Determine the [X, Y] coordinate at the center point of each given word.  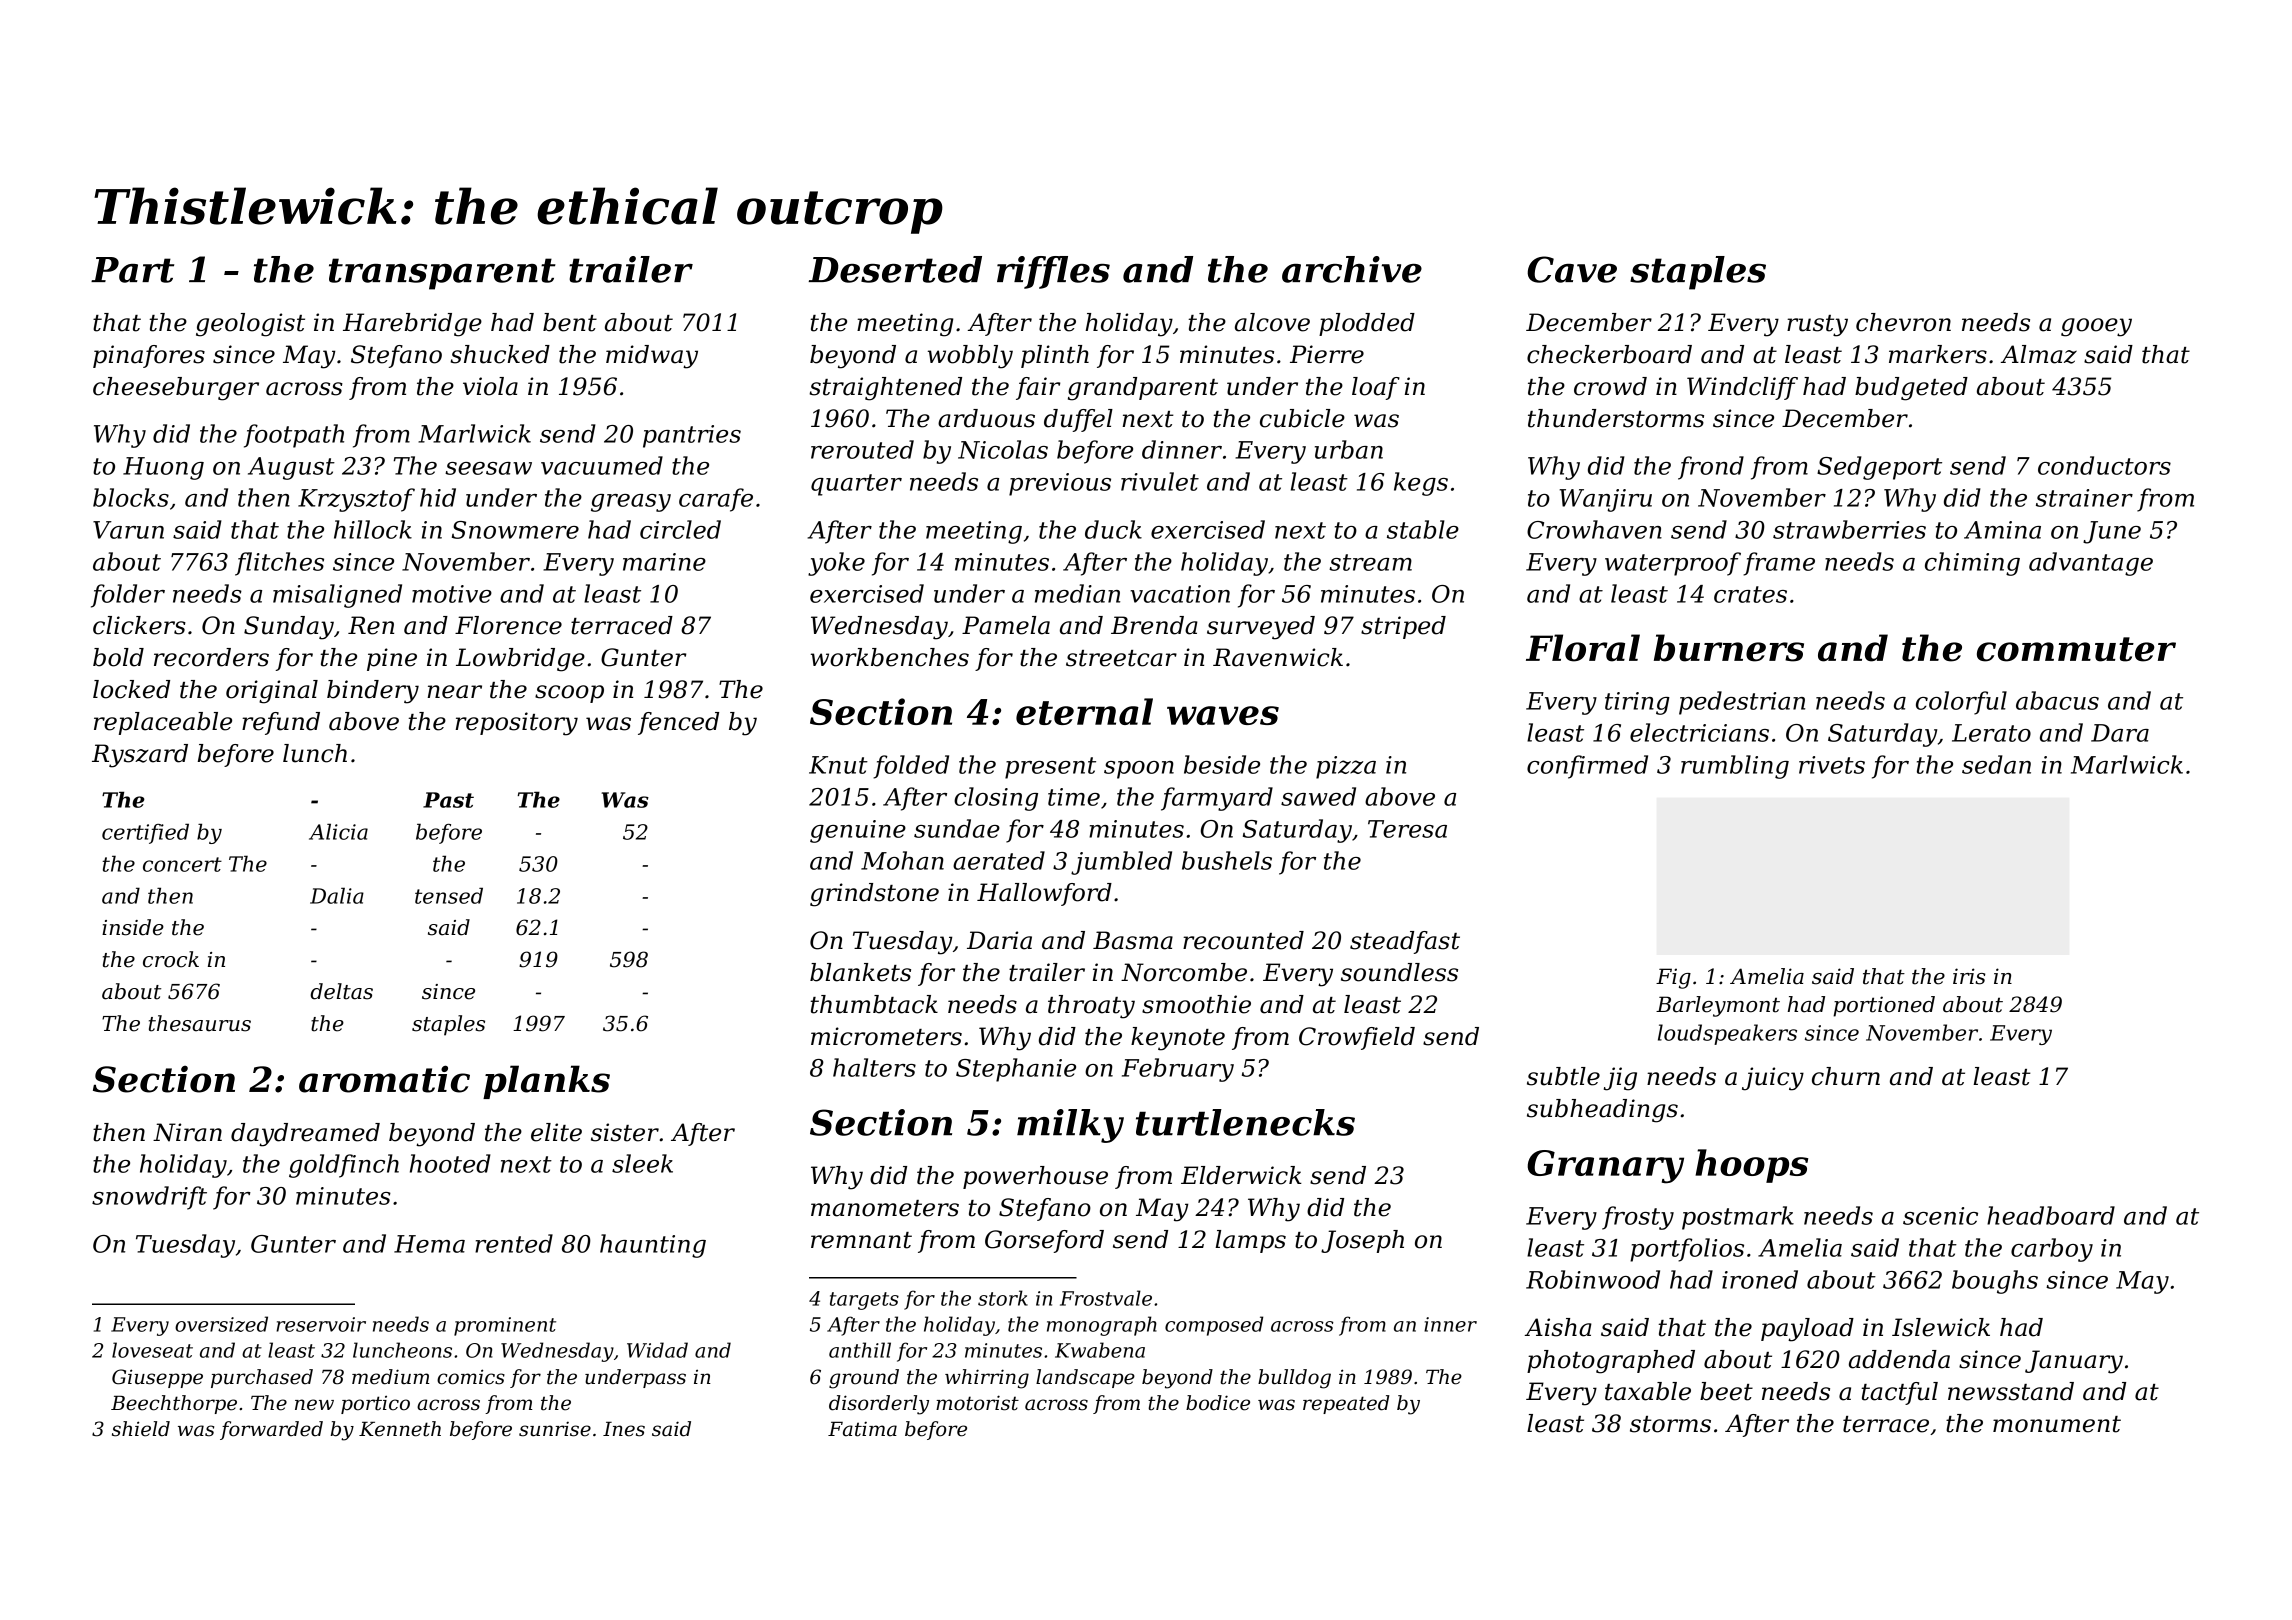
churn [1846, 1076]
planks [546, 1082]
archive [1352, 269]
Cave [1572, 269]
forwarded [271, 1430]
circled [680, 529]
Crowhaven [1594, 529]
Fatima [862, 1429]
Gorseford [1044, 1241]
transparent [442, 274]
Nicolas [1003, 449]
